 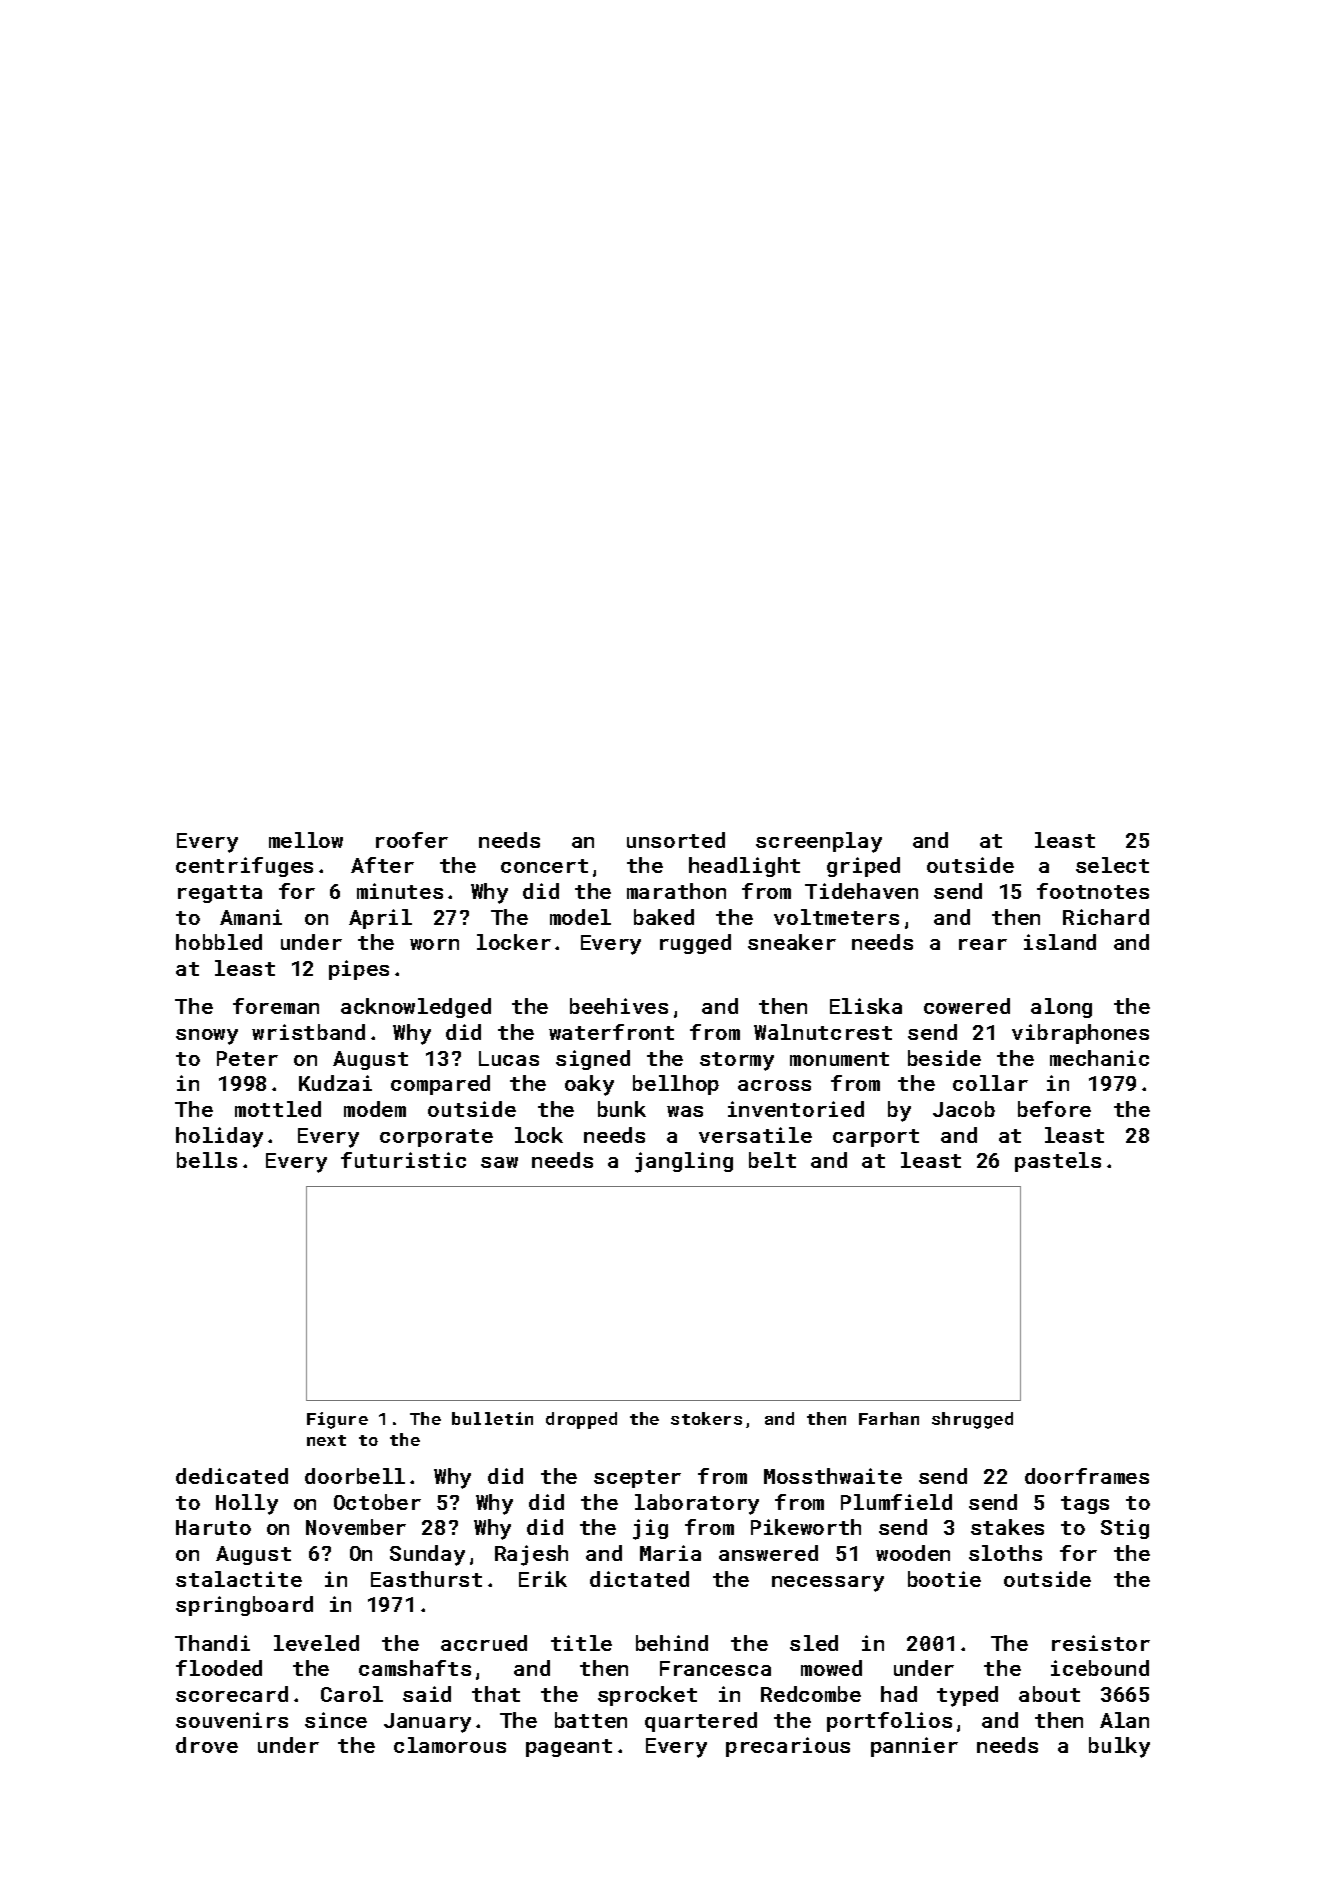 I want to click on doorframes, so click(x=1087, y=1476).
